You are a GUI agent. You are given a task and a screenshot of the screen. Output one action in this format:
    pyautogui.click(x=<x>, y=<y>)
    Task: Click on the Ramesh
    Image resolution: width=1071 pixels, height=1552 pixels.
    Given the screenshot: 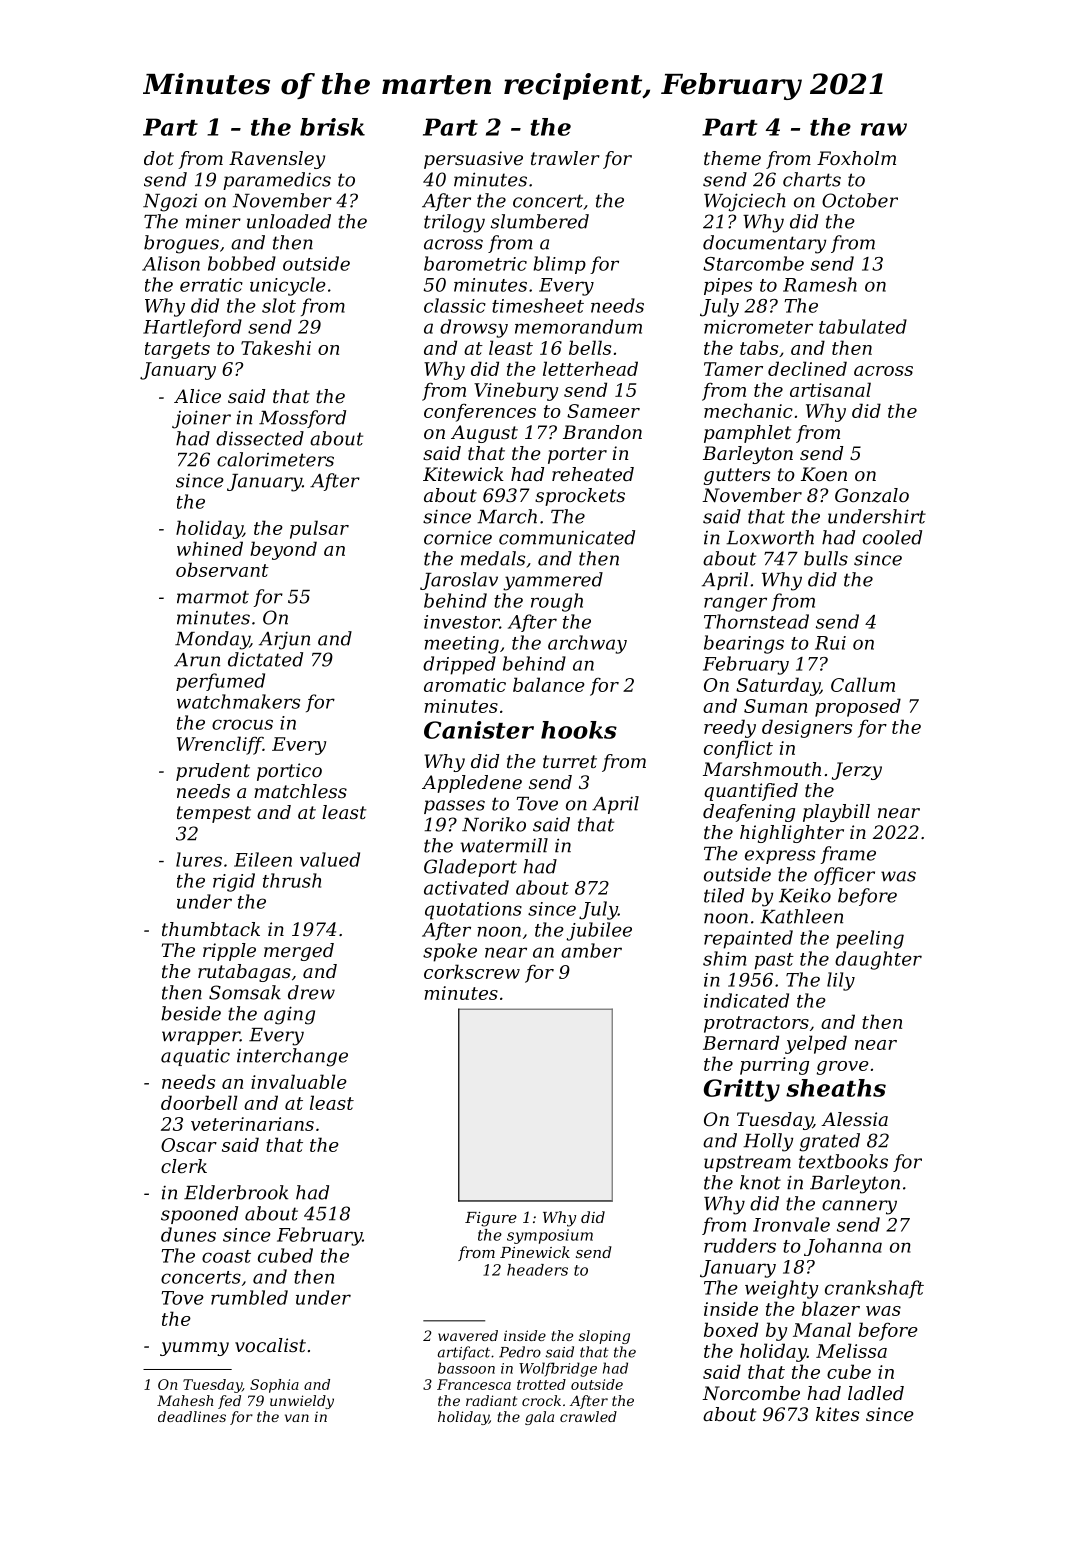 What is the action you would take?
    pyautogui.click(x=820, y=284)
